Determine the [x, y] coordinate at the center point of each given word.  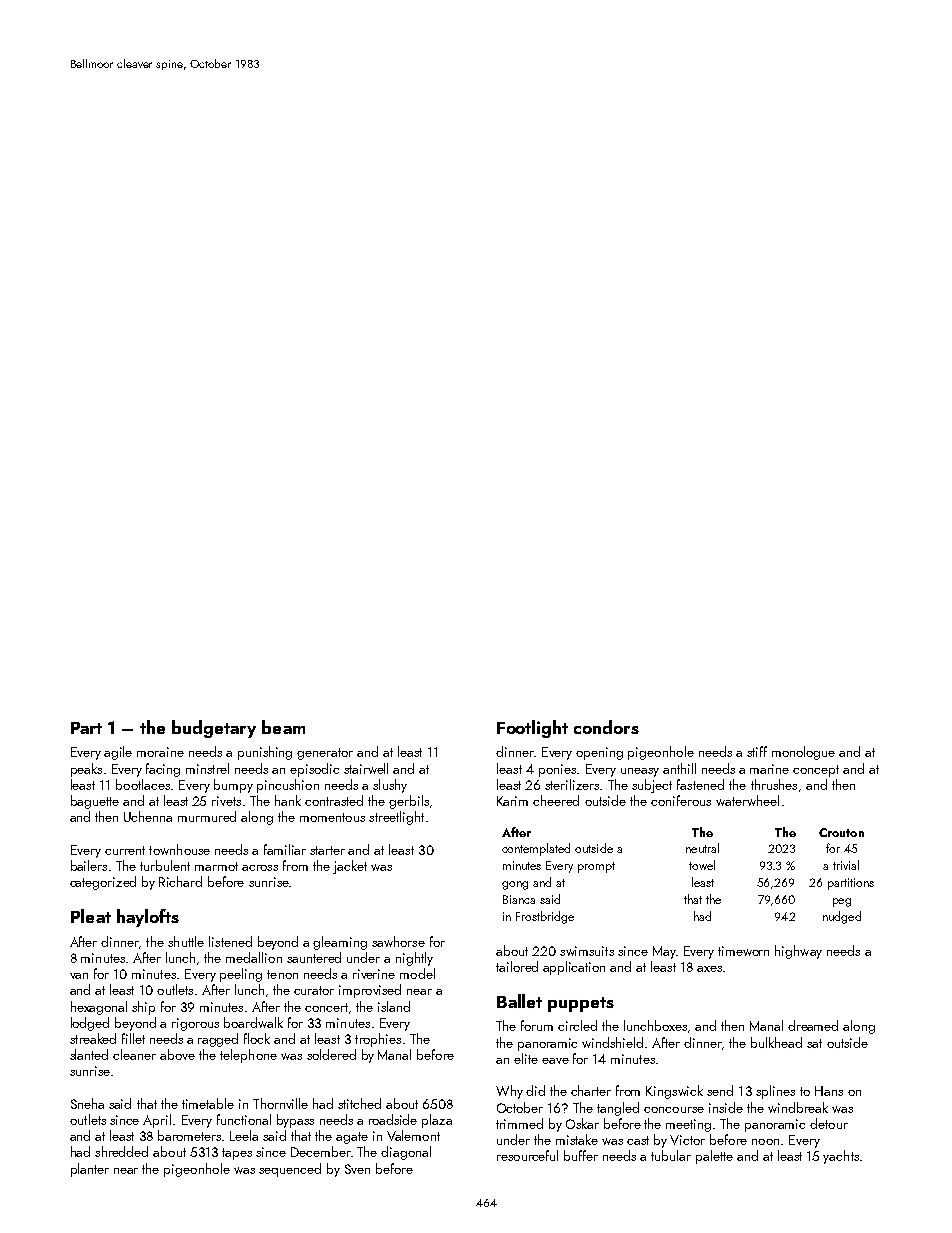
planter [90, 1170]
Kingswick [674, 1092]
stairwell [366, 768]
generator [325, 754]
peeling [241, 975]
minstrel [207, 768]
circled [577, 1025]
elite [526, 1058]
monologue [803, 753]
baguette [95, 802]
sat [814, 1043]
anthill [679, 768]
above [177, 1054]
